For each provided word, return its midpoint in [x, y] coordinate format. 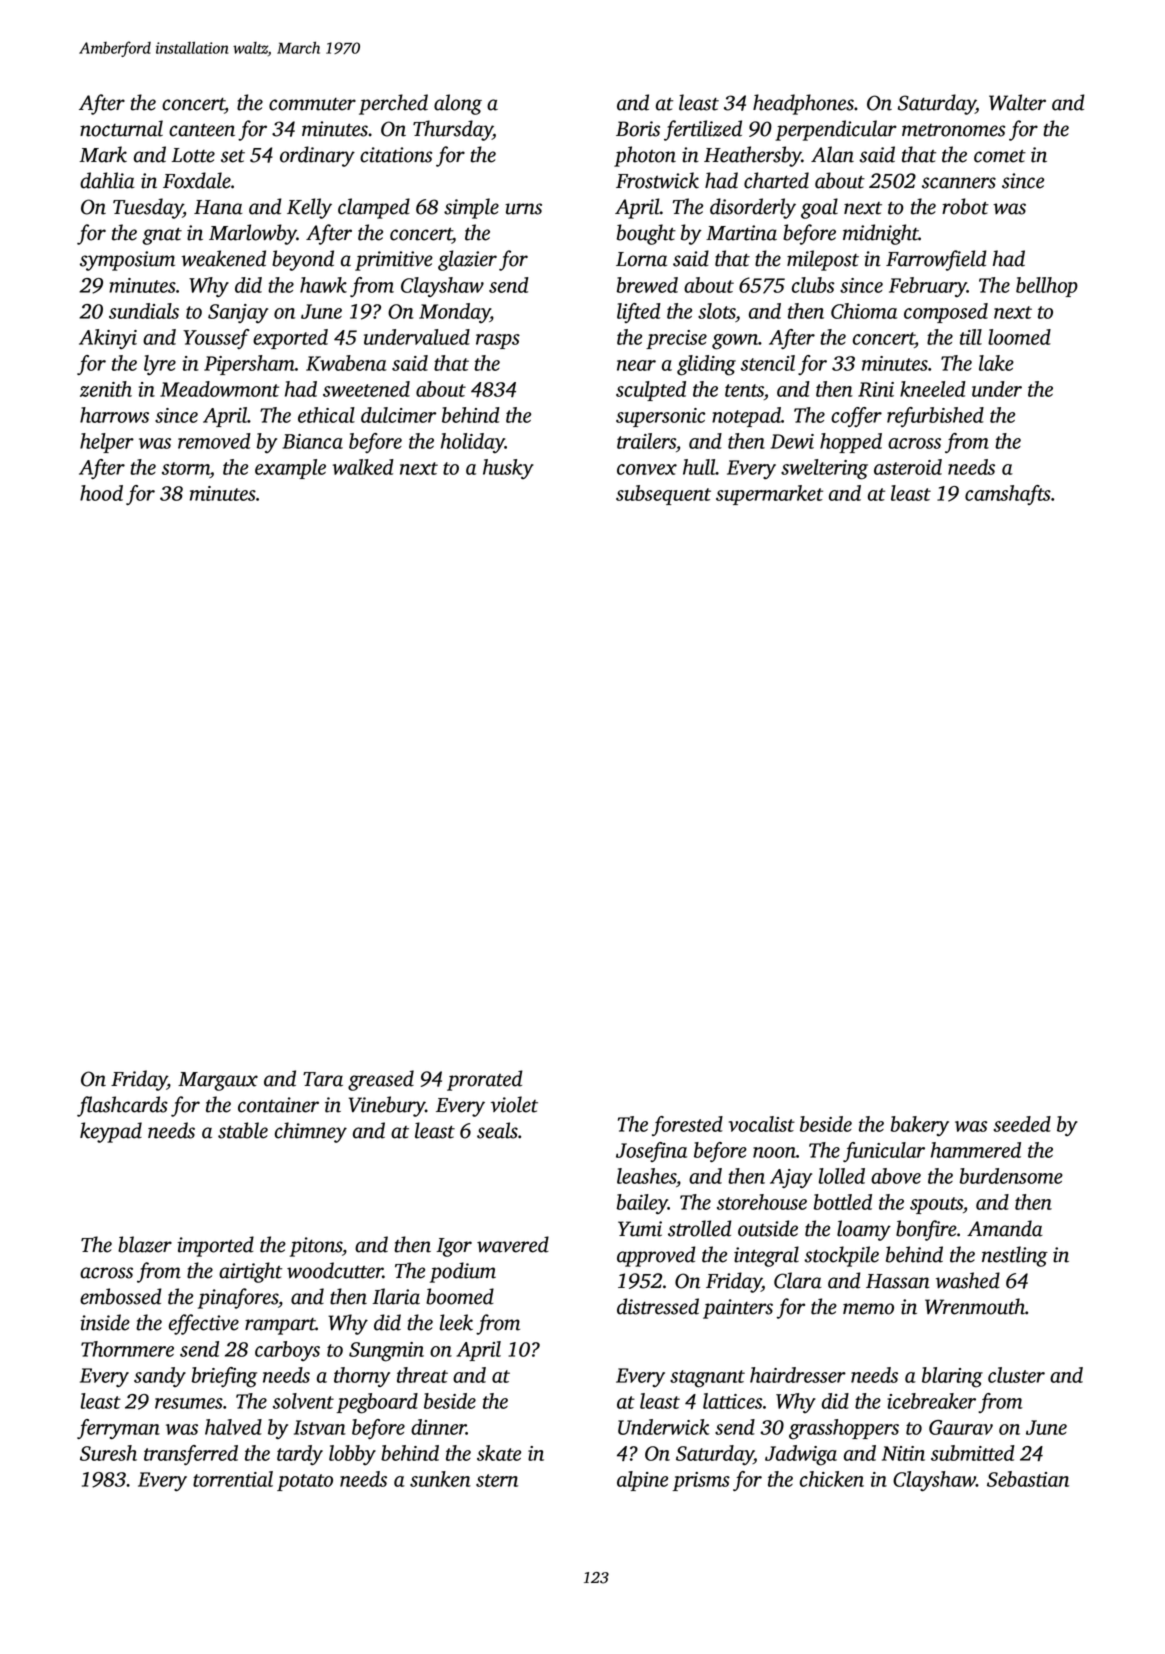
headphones [803, 104]
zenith [106, 389]
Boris [638, 129]
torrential [233, 1479]
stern [497, 1480]
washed [968, 1280]
